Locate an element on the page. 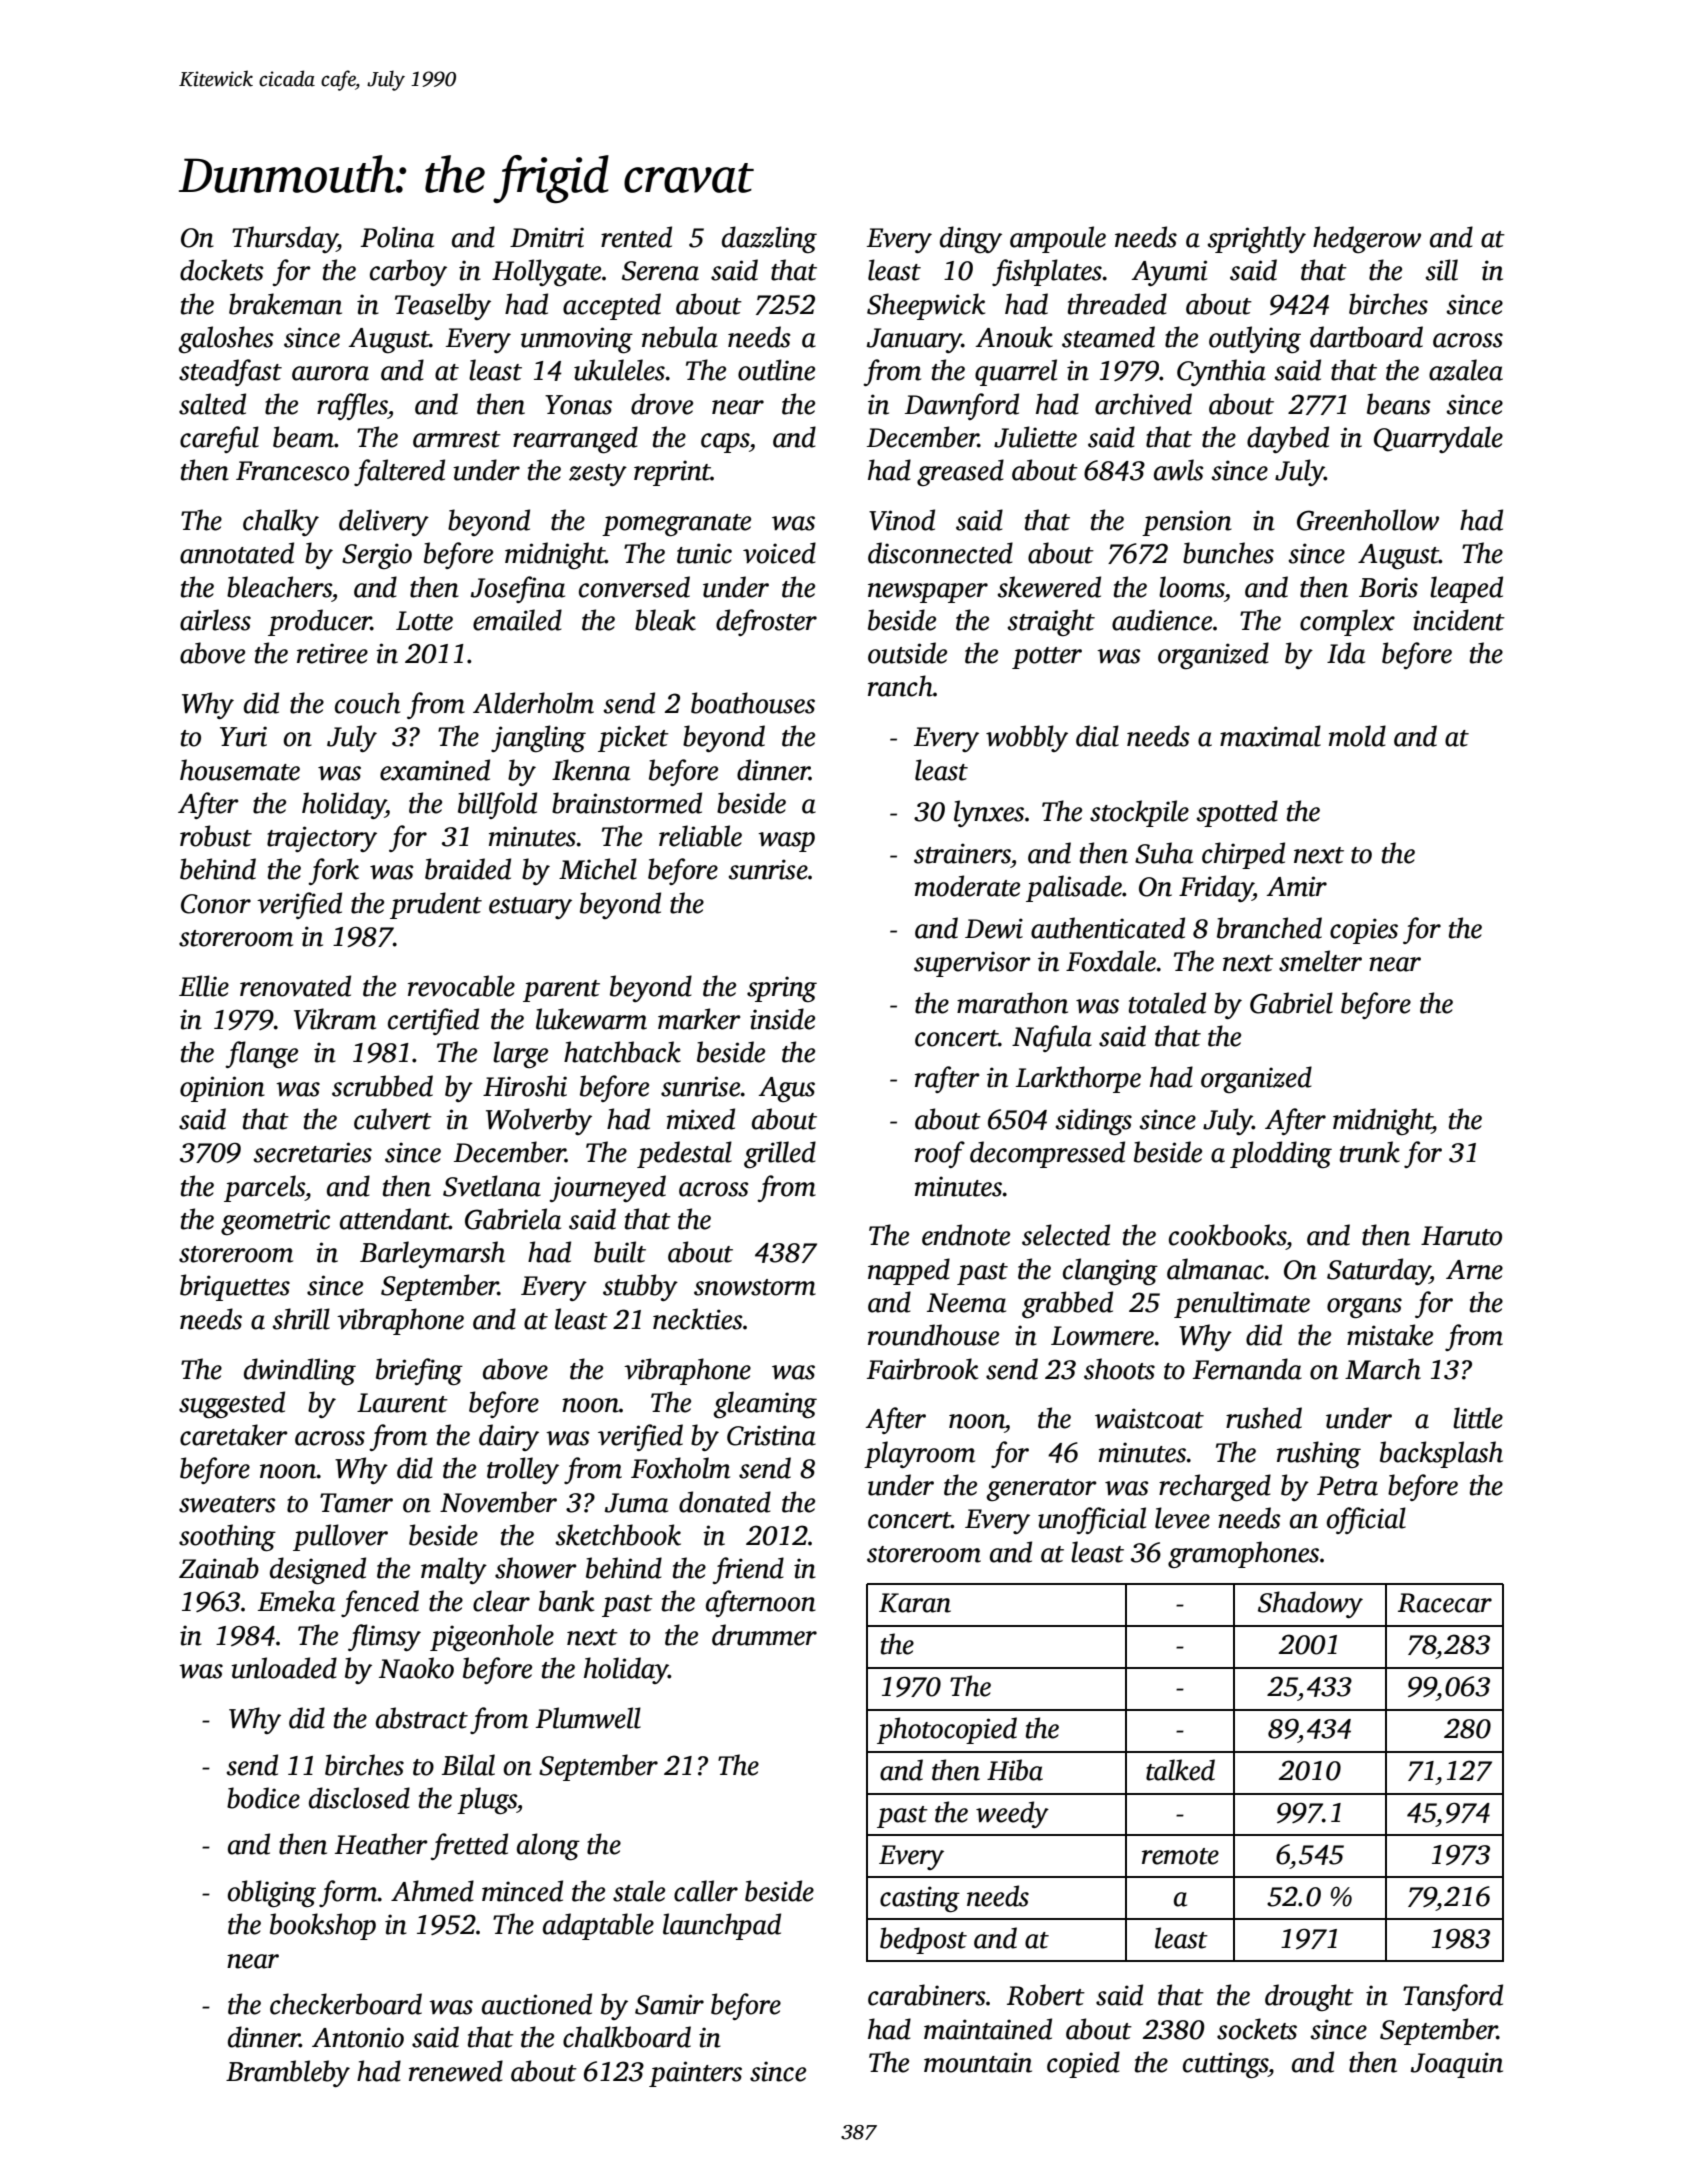 The image size is (1683, 2178). carabiners is located at coordinates (926, 1995).
